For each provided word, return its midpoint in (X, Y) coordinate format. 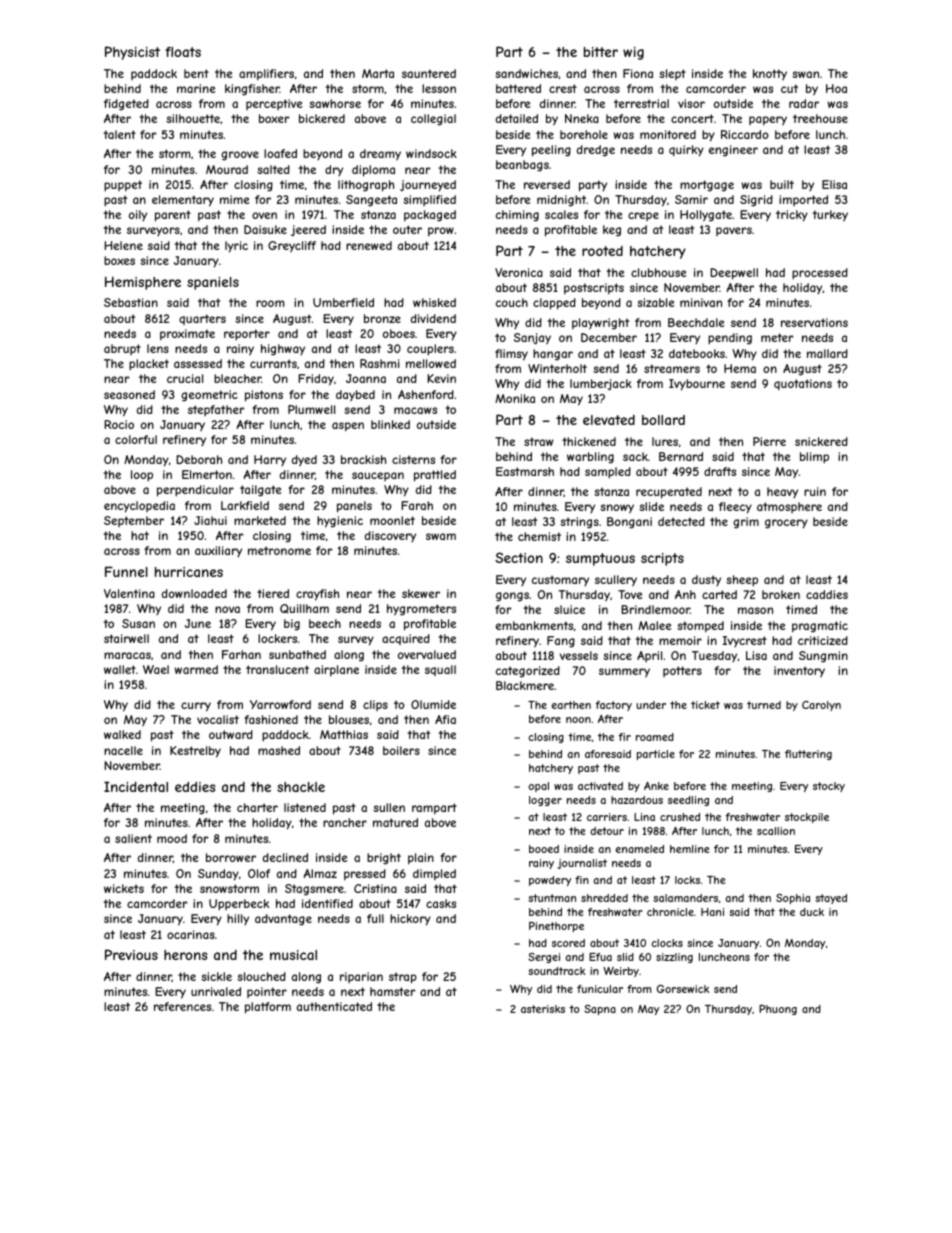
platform (268, 1008)
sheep (742, 581)
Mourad (227, 169)
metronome (279, 550)
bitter (601, 52)
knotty (770, 74)
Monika (515, 398)
